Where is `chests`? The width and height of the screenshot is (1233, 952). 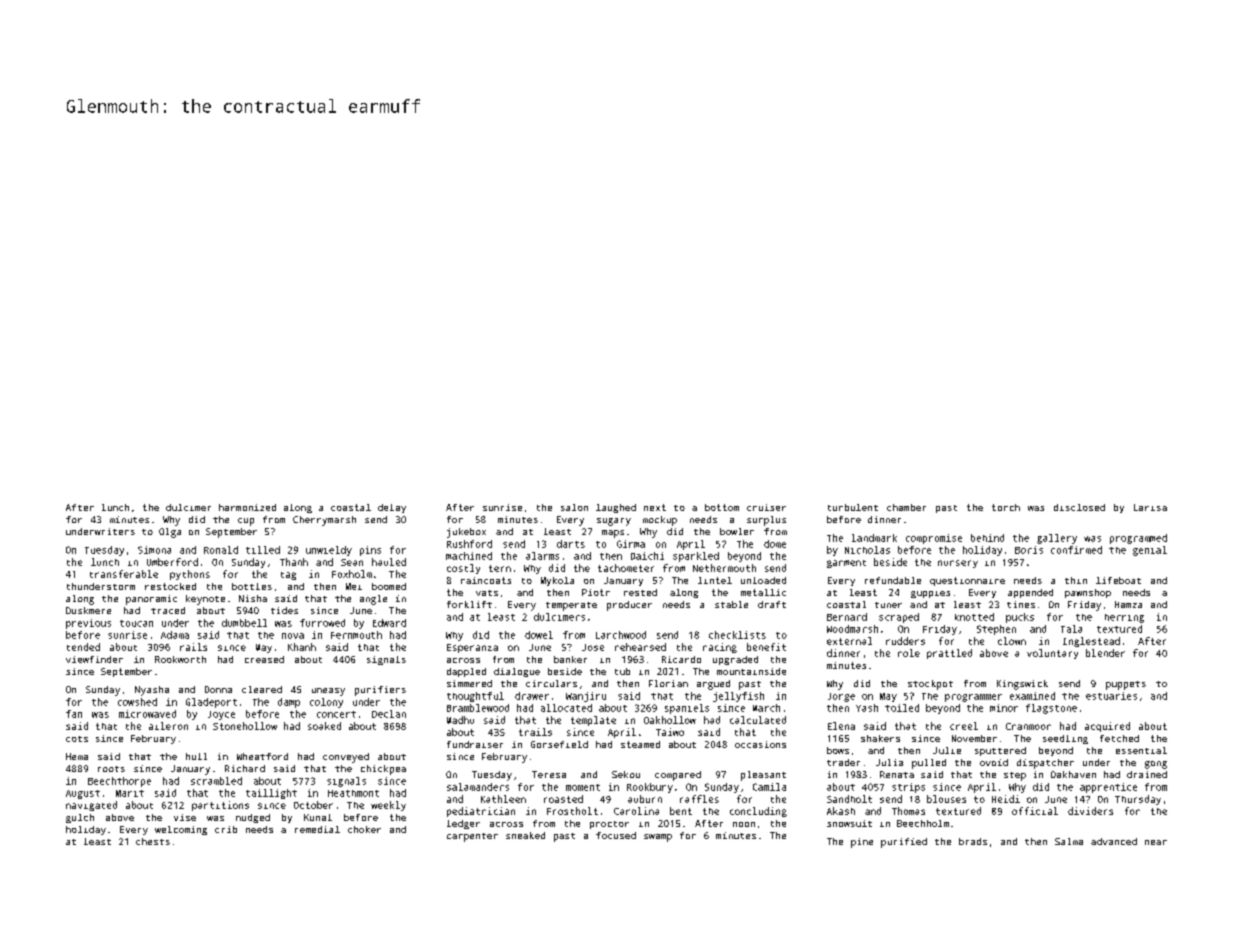
chests is located at coordinates (153, 841).
